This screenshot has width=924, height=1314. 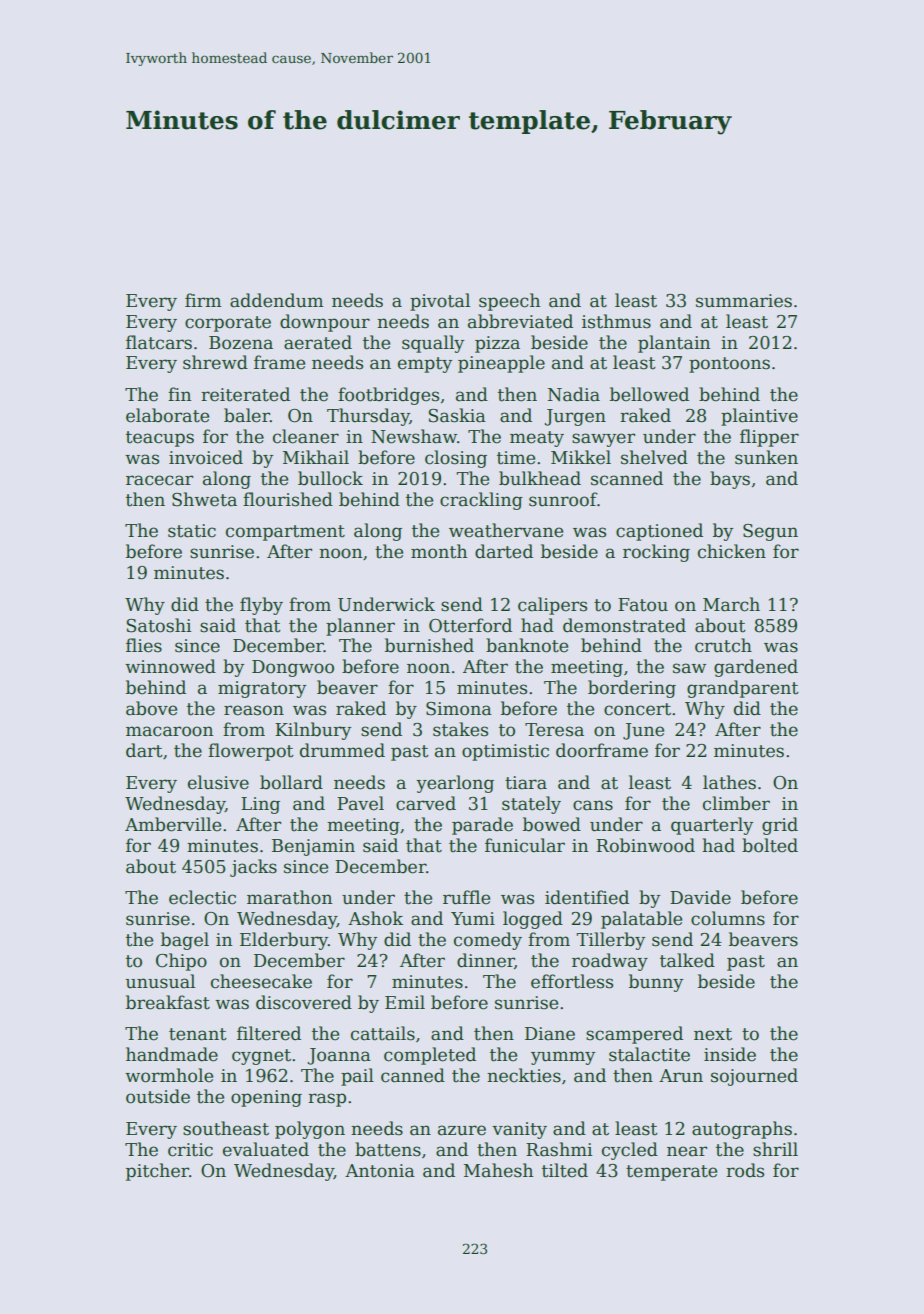 I want to click on Robinwood, so click(x=645, y=845).
